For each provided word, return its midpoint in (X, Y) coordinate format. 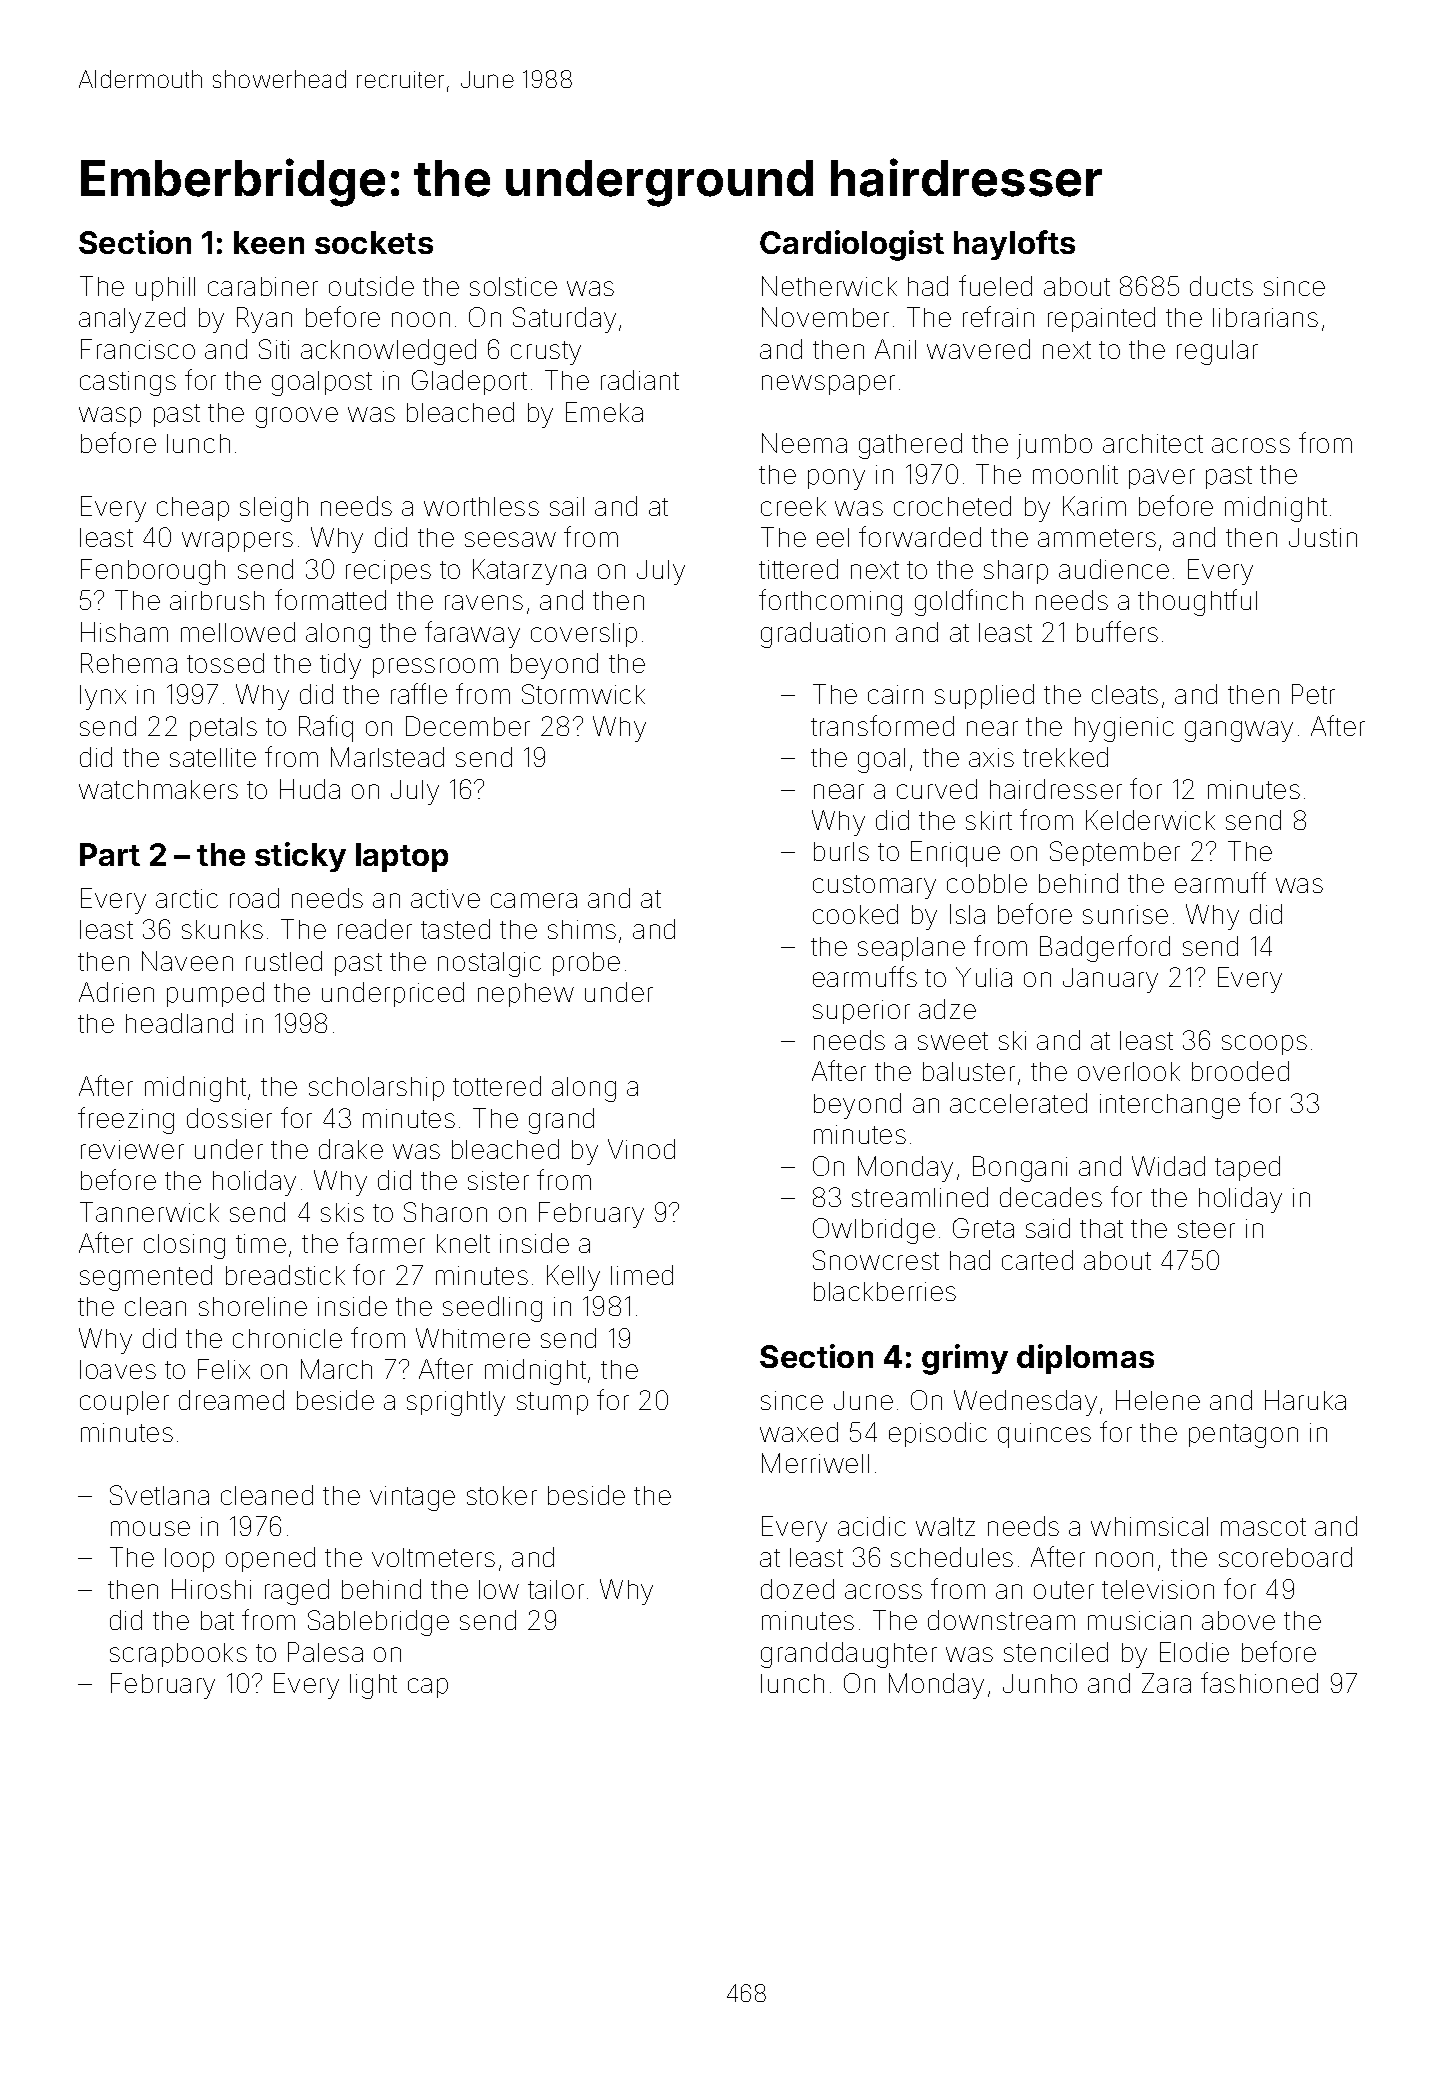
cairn (895, 694)
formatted (330, 599)
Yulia (984, 977)
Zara (1166, 1683)
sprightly (456, 1403)
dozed (797, 1589)
